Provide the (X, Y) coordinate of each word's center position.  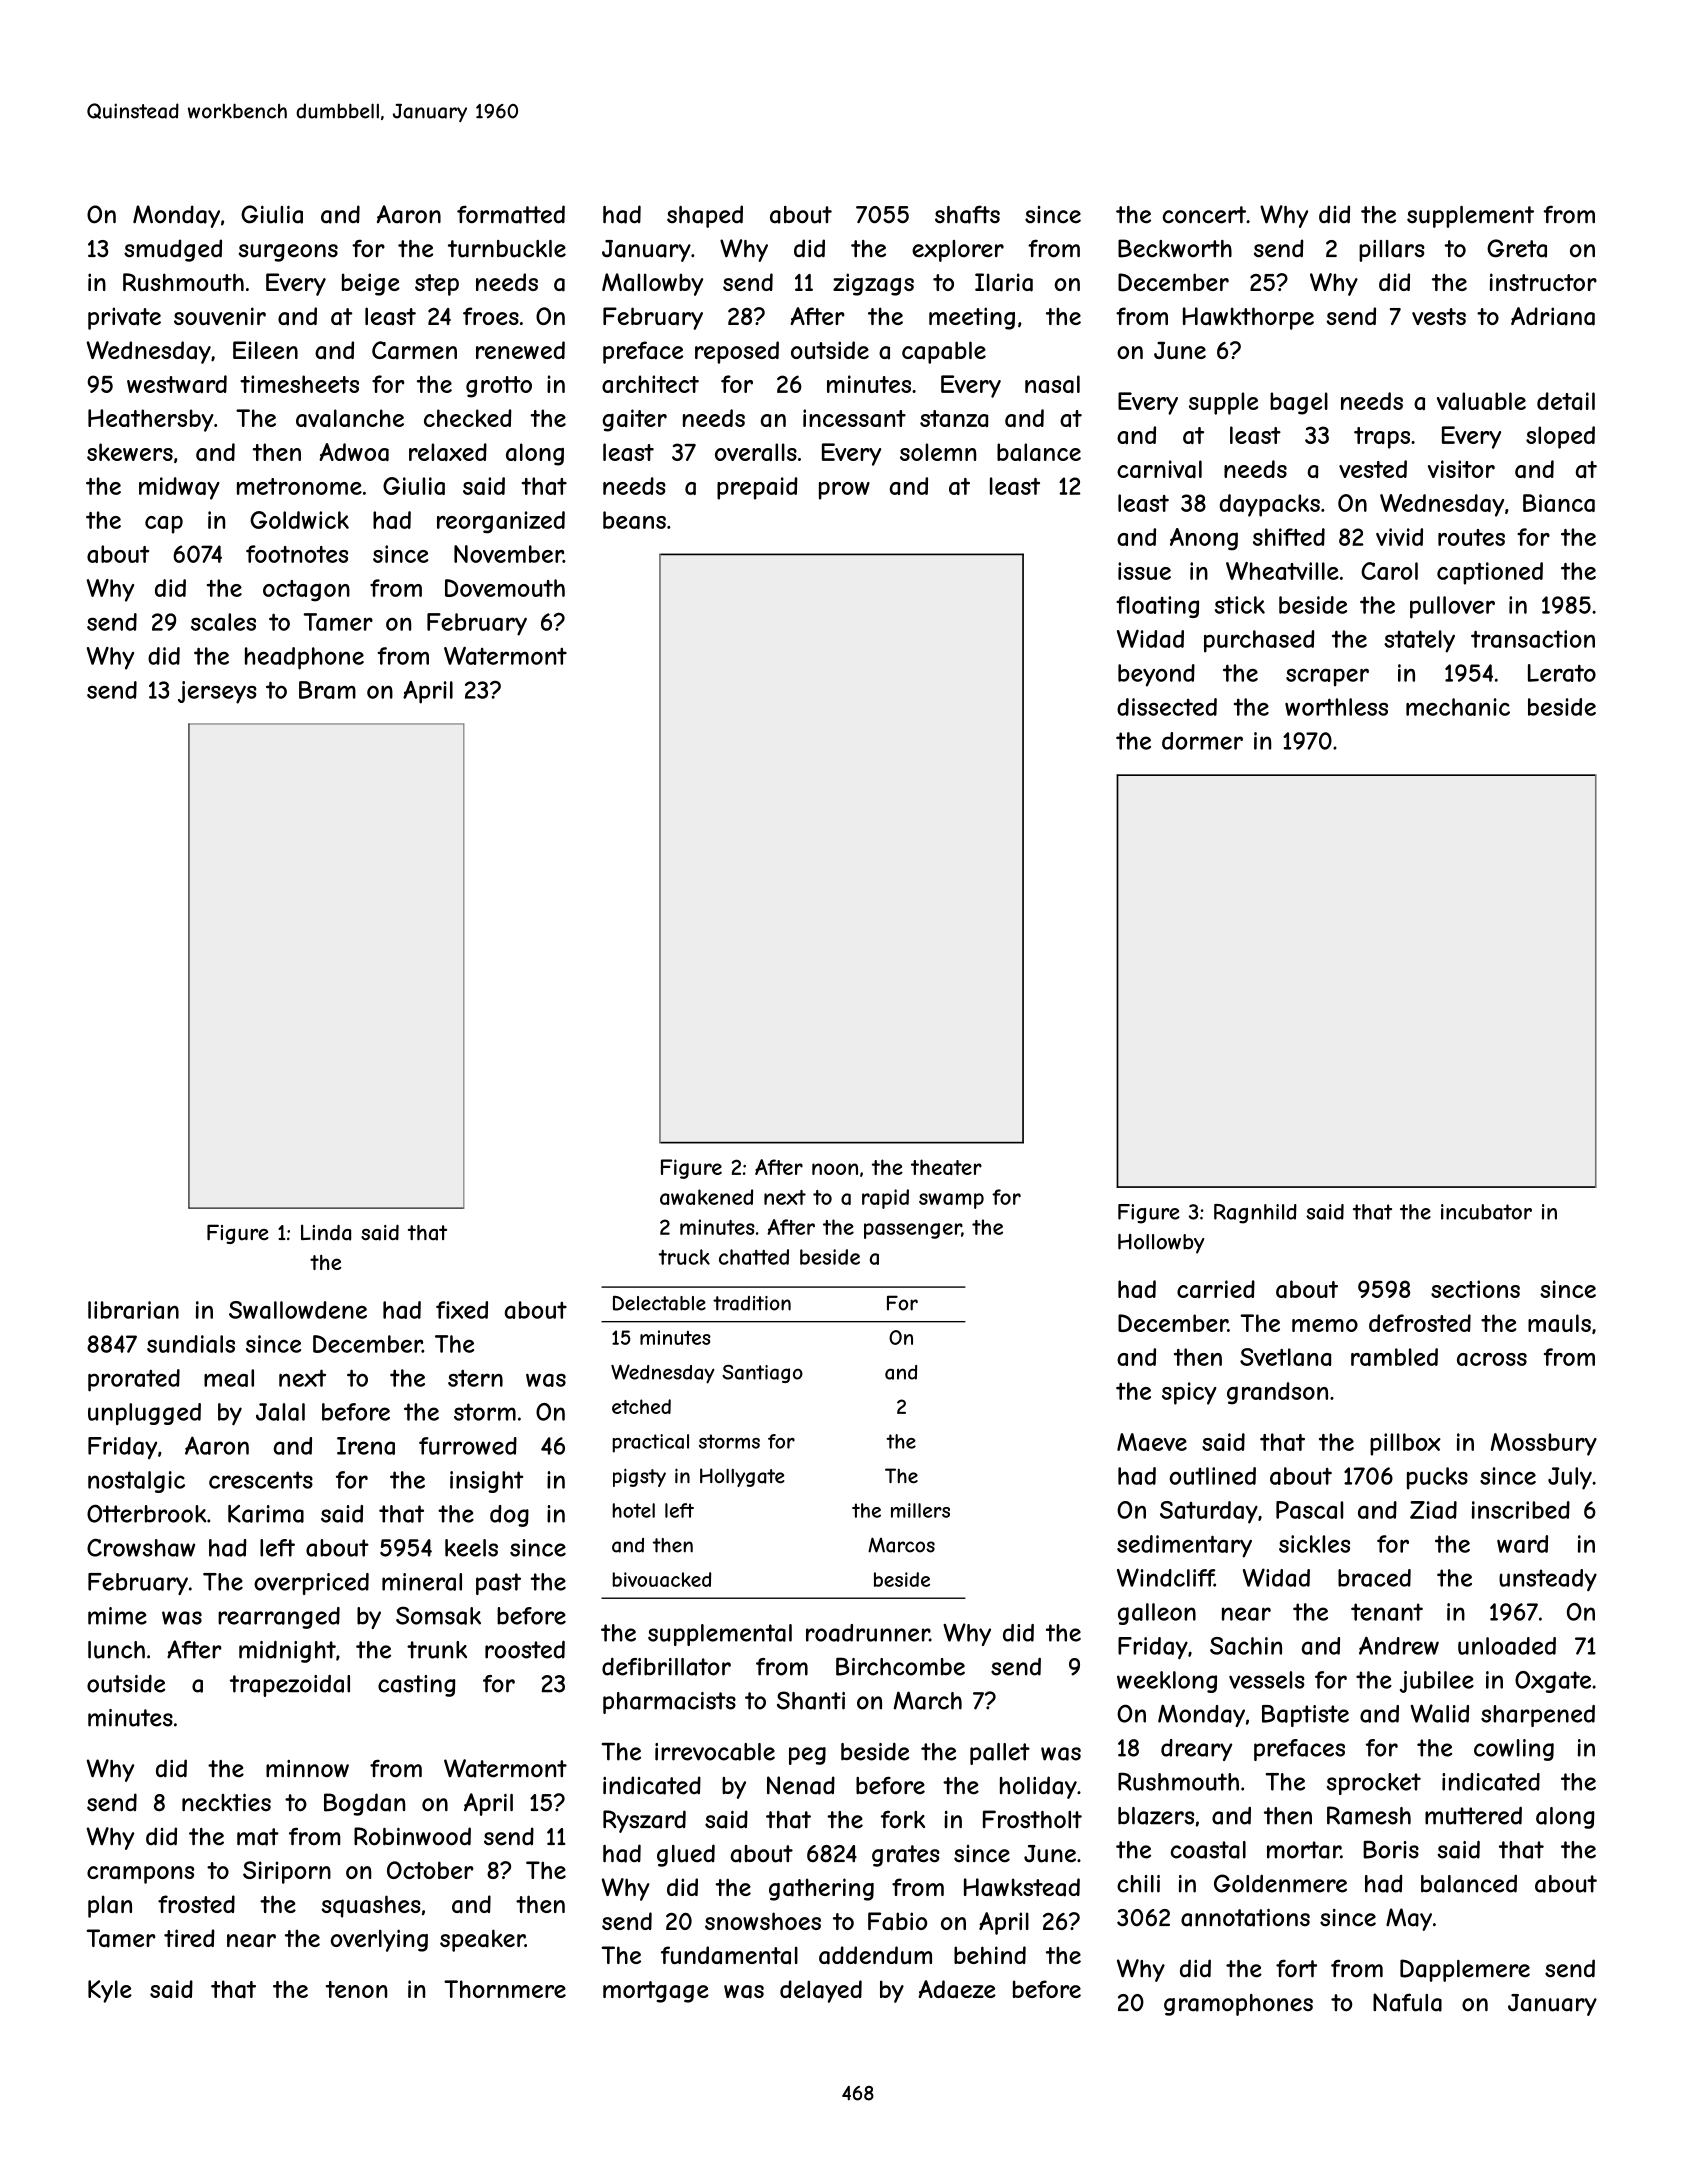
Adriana (1553, 316)
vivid (1399, 537)
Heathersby (151, 420)
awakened (706, 1197)
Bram (327, 690)
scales (223, 622)
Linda (326, 1232)
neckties (226, 1802)
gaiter (634, 420)
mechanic (1458, 707)
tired (189, 1938)
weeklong (1167, 1682)
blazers (1156, 1816)
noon (835, 1169)
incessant (854, 418)
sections (1475, 1289)
